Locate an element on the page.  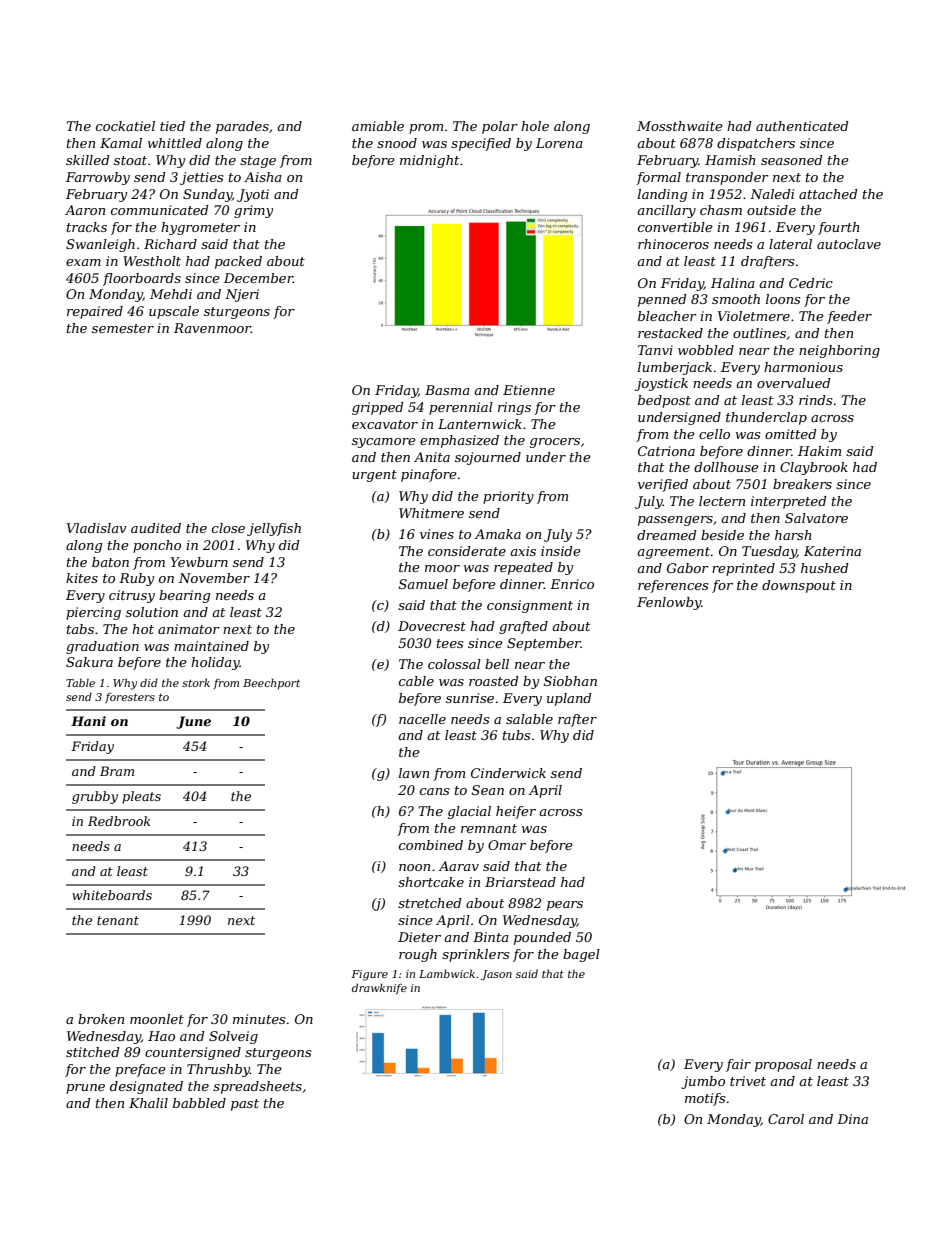
Khalil is located at coordinates (148, 1103).
